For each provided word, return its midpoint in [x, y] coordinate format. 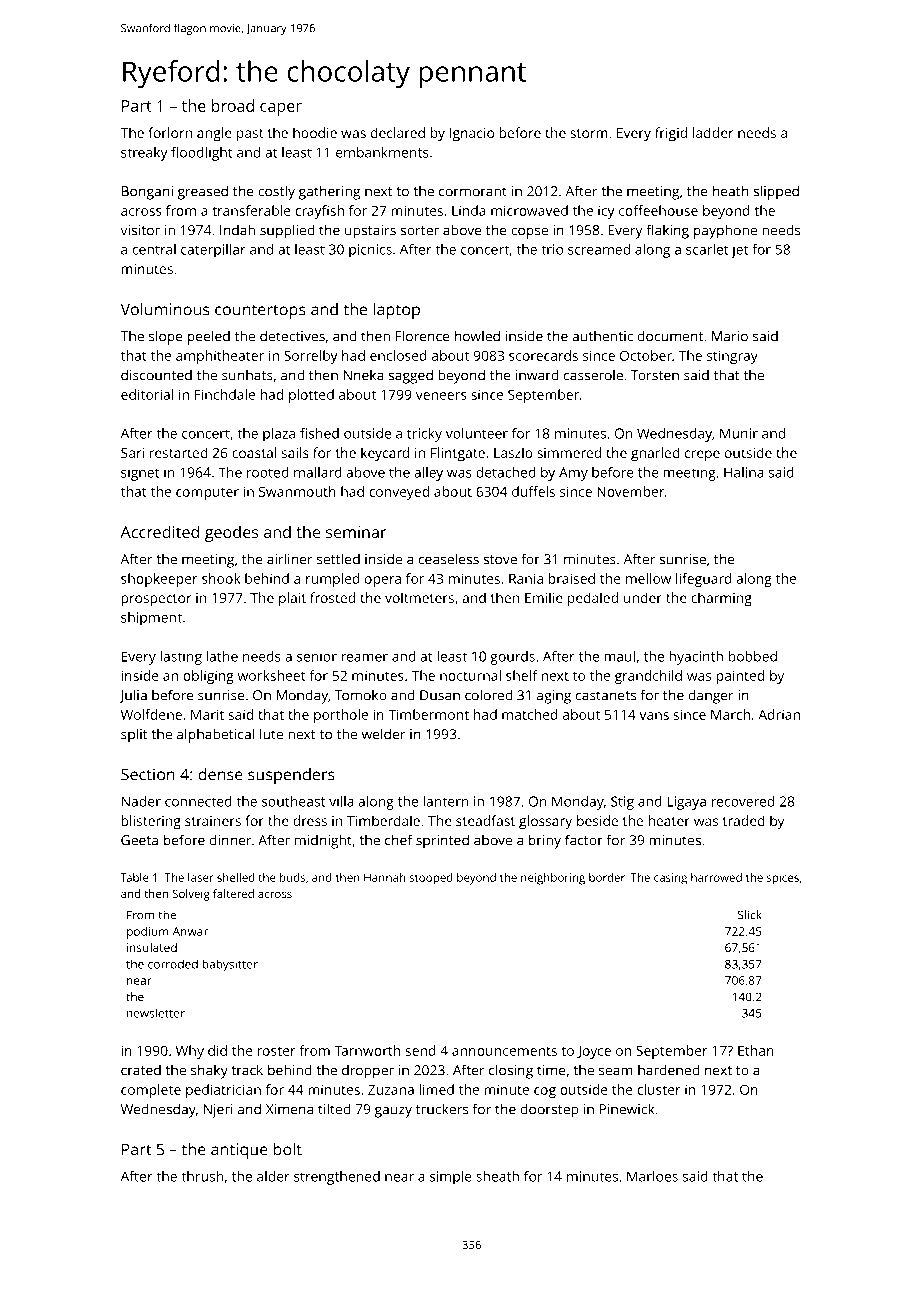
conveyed [399, 493]
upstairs [370, 232]
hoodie [315, 132]
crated [141, 1070]
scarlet [707, 249]
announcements [504, 1051]
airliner [290, 559]
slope [166, 337]
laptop [397, 311]
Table [135, 877]
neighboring [553, 879]
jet [740, 251]
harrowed [716, 877]
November [631, 491]
